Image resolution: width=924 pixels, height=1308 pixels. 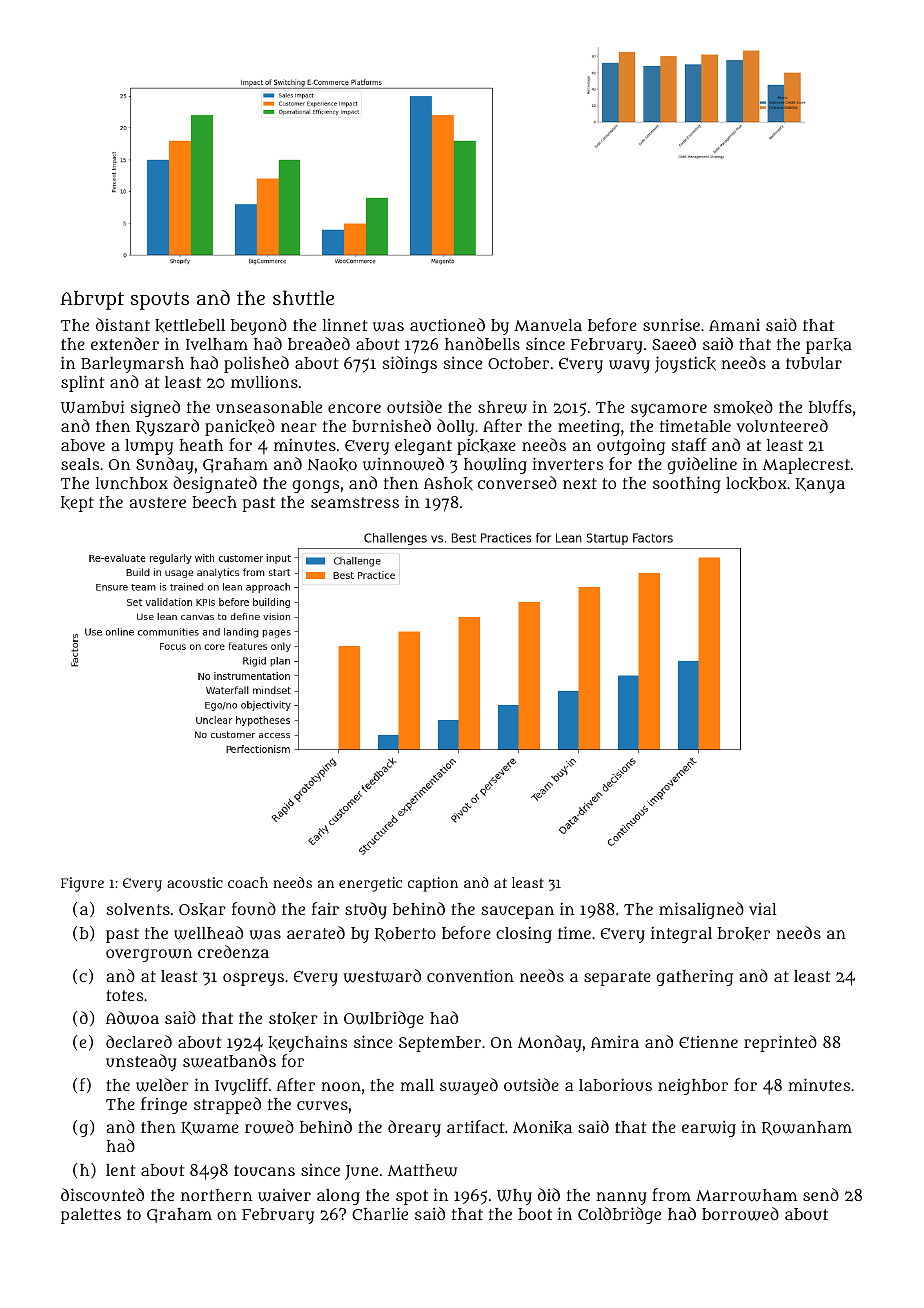 What do you see at coordinates (91, 1216) in the document?
I see `palettes` at bounding box center [91, 1216].
